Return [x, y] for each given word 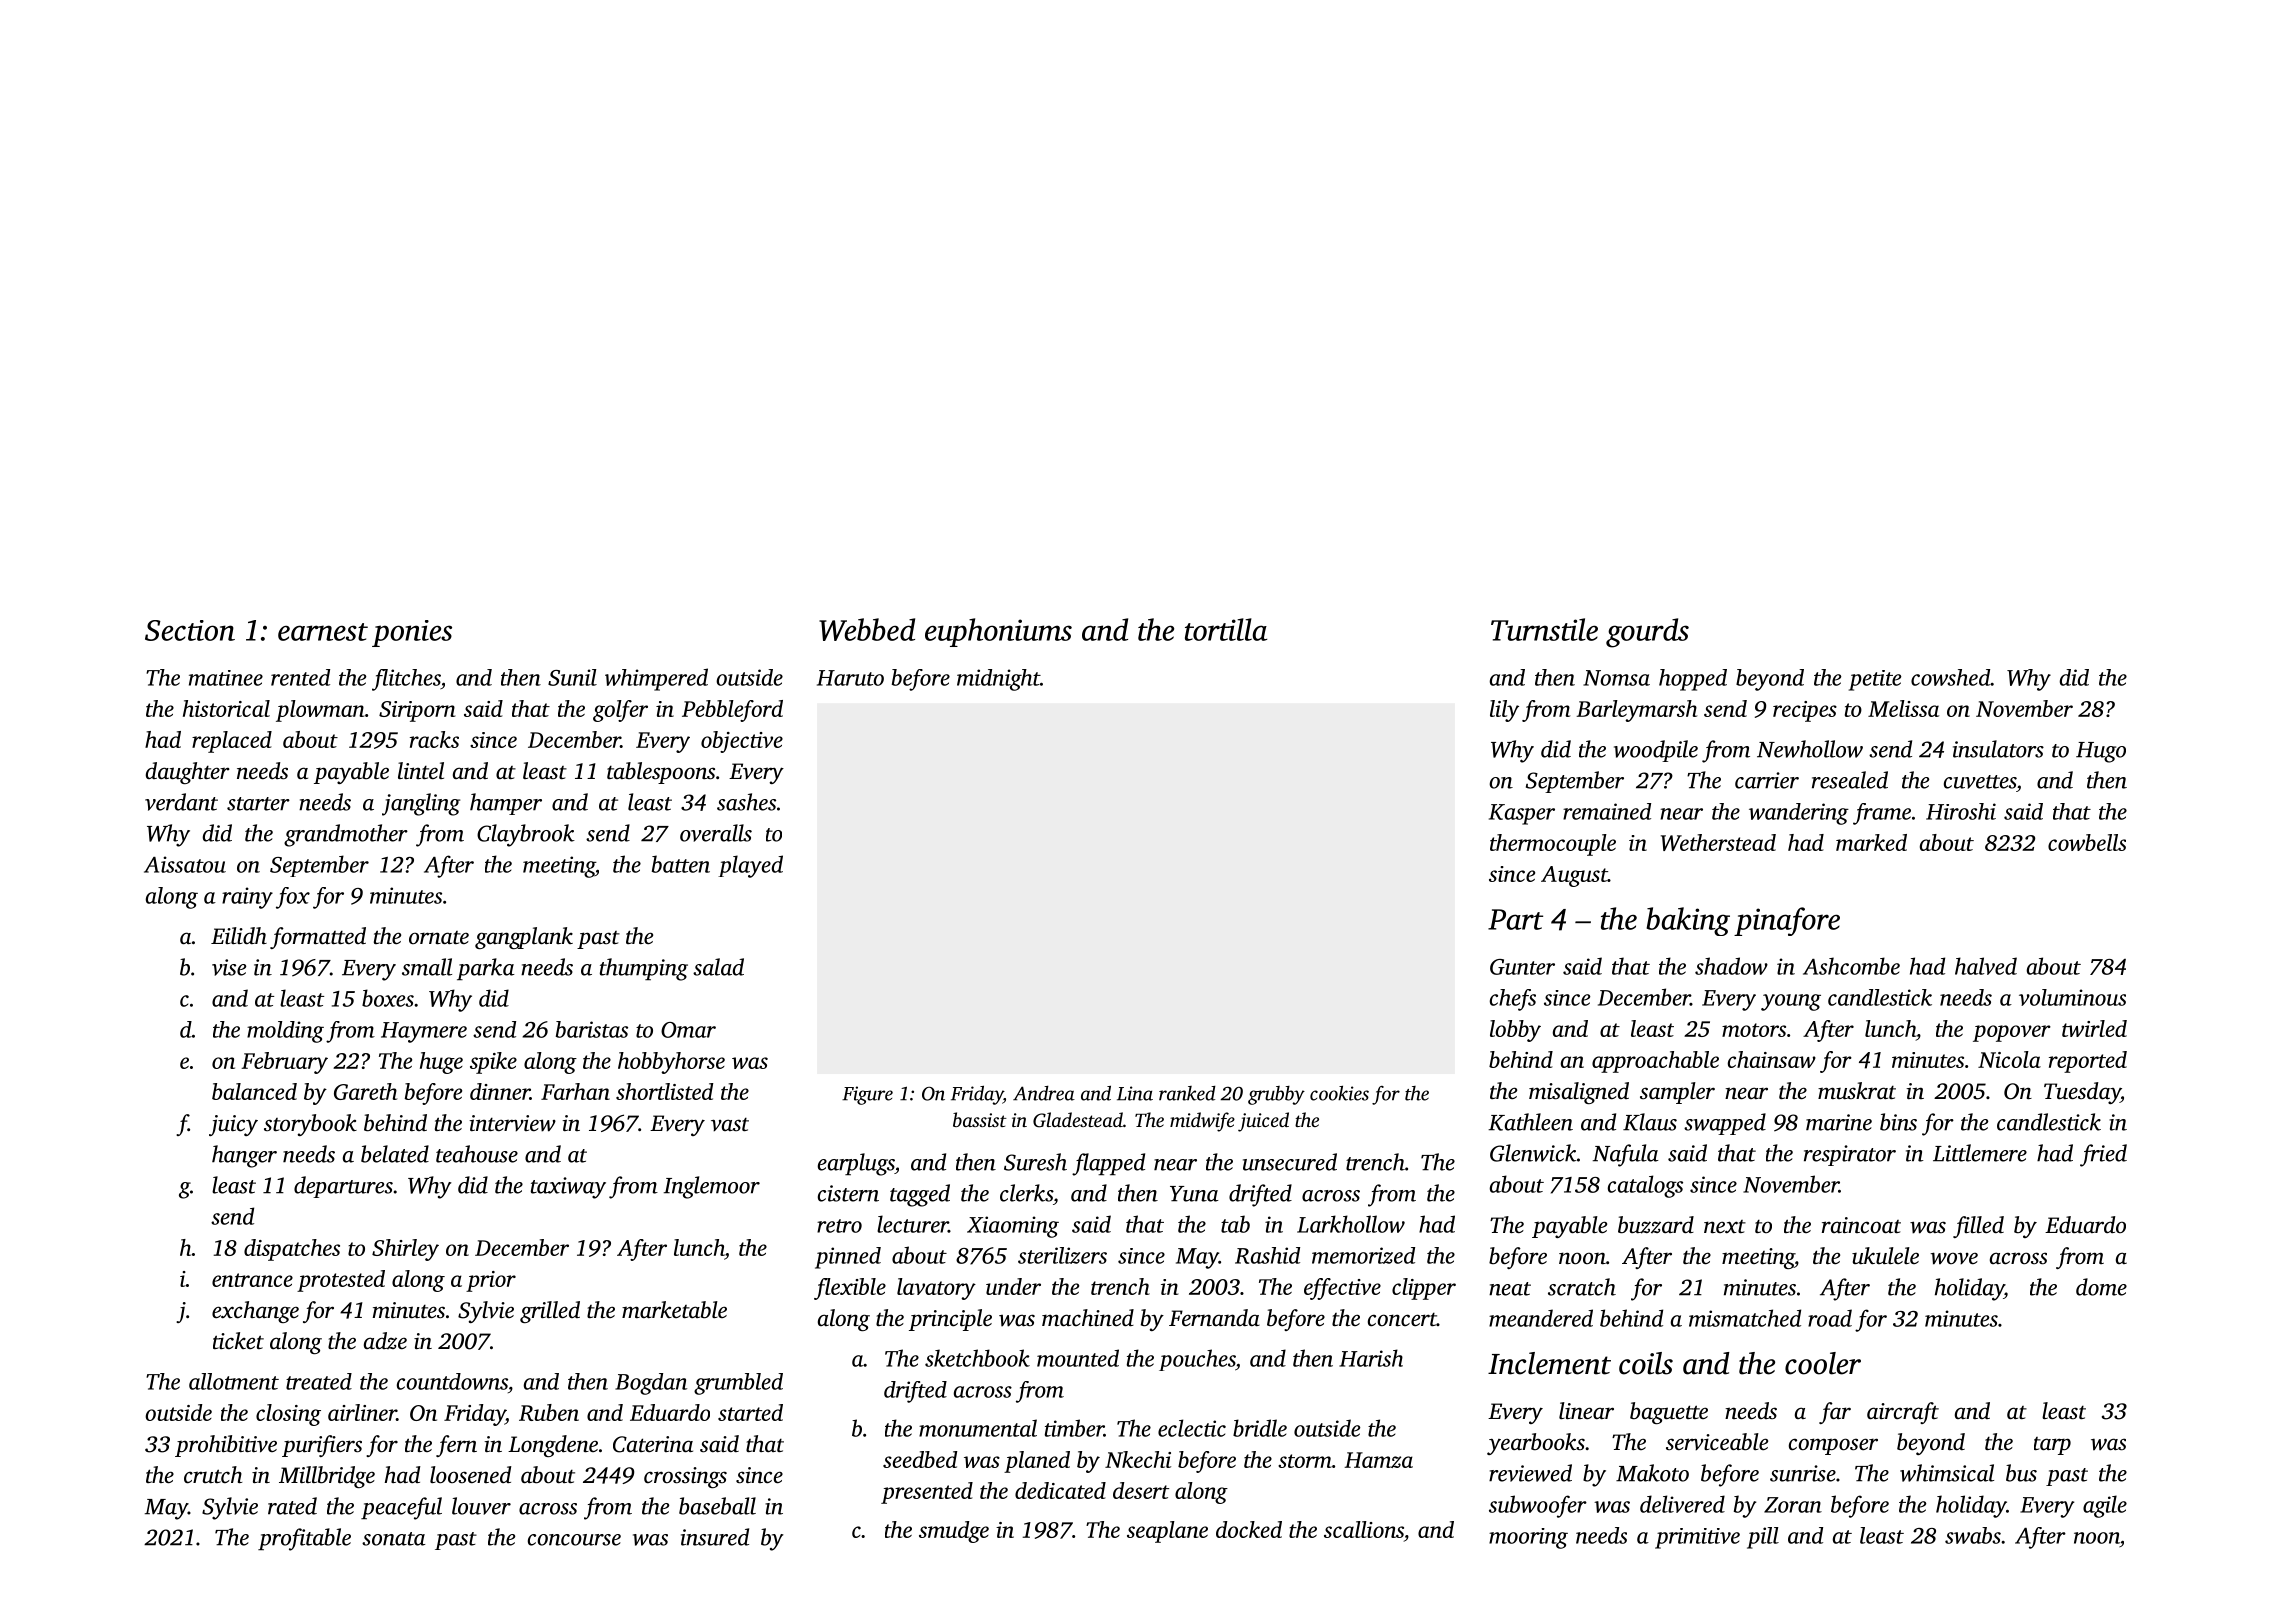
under [1013, 1286]
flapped [1108, 1164]
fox [293, 898]
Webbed [867, 629]
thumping [644, 969]
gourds [1647, 633]
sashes [746, 802]
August [1574, 876]
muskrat [1857, 1091]
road [1830, 1318]
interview [512, 1123]
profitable [304, 1539]
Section [190, 630]
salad [718, 967]
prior [491, 1281]
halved [1986, 966]
